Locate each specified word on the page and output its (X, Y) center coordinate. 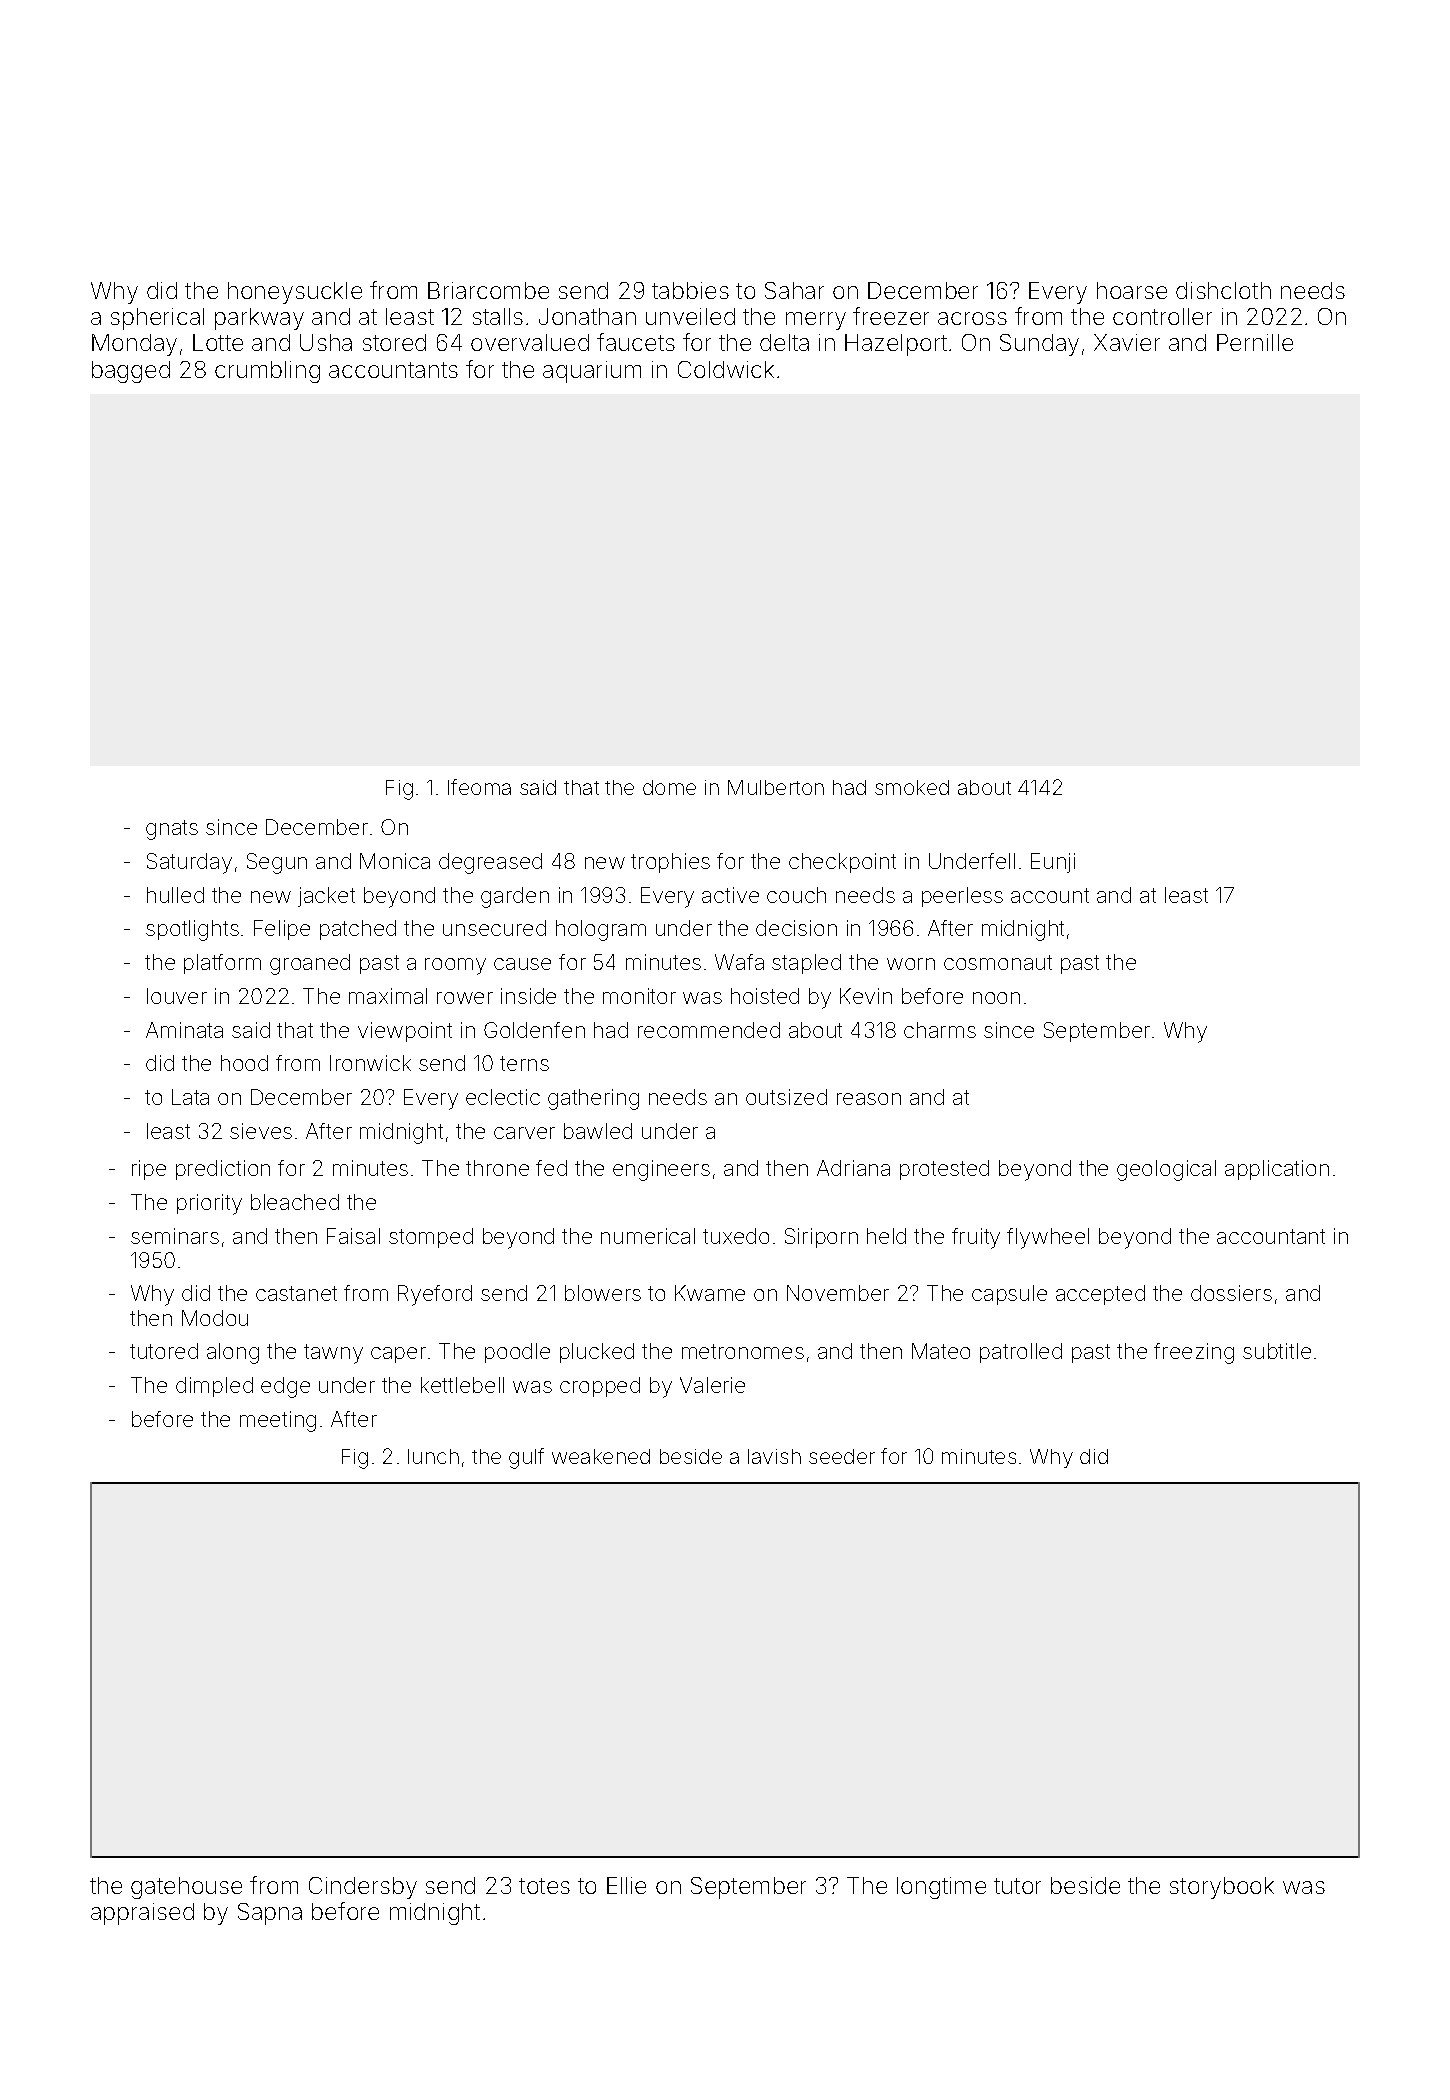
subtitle (1277, 1351)
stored (394, 342)
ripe (149, 1170)
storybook (1222, 1888)
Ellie (626, 1885)
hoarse (1132, 290)
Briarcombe (488, 290)
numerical (648, 1236)
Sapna (270, 1914)
